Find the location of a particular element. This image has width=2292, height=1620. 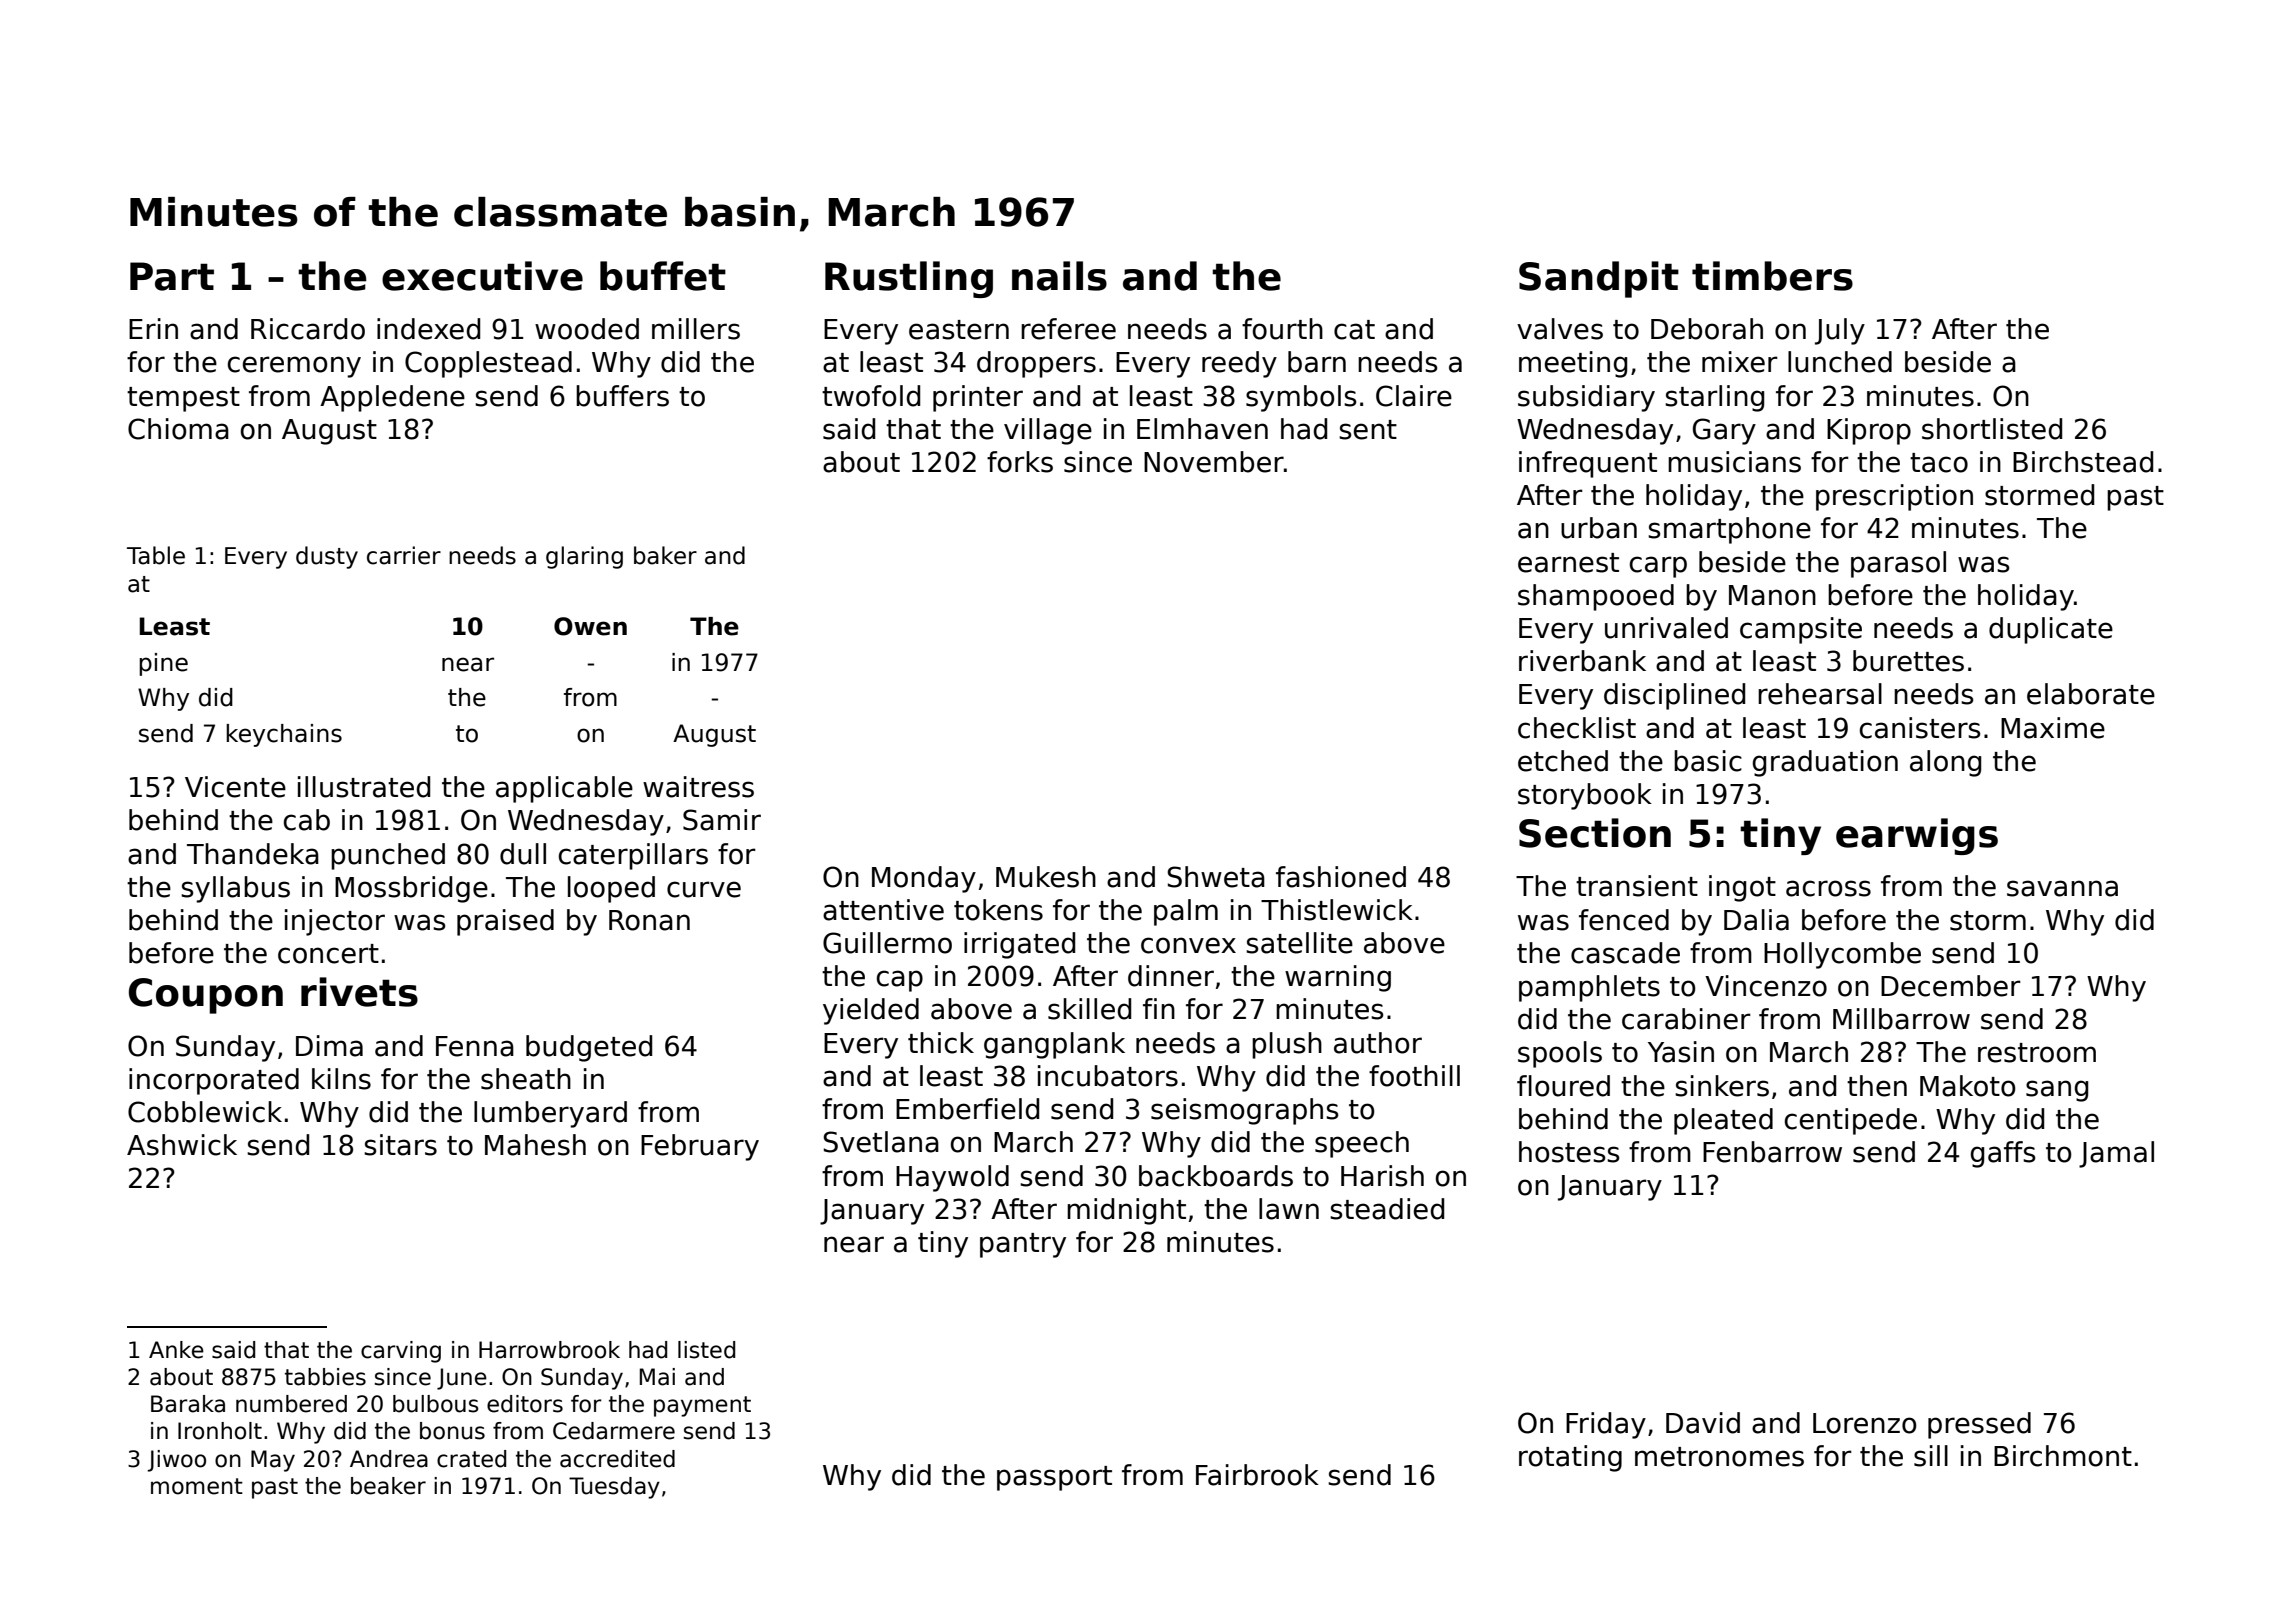

David is located at coordinates (1703, 1423).
